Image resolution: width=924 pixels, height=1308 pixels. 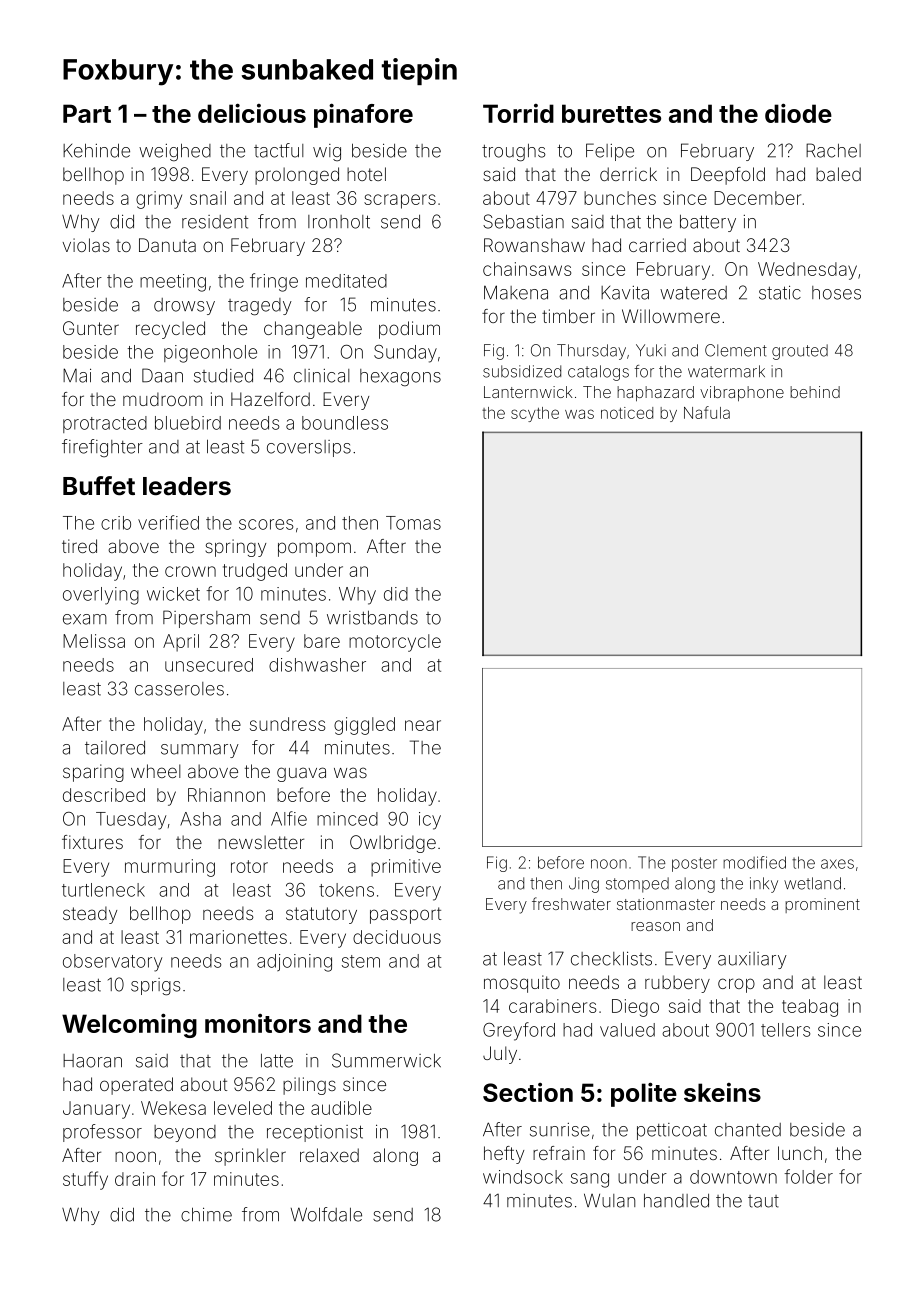 I want to click on windsock, so click(x=523, y=1177).
